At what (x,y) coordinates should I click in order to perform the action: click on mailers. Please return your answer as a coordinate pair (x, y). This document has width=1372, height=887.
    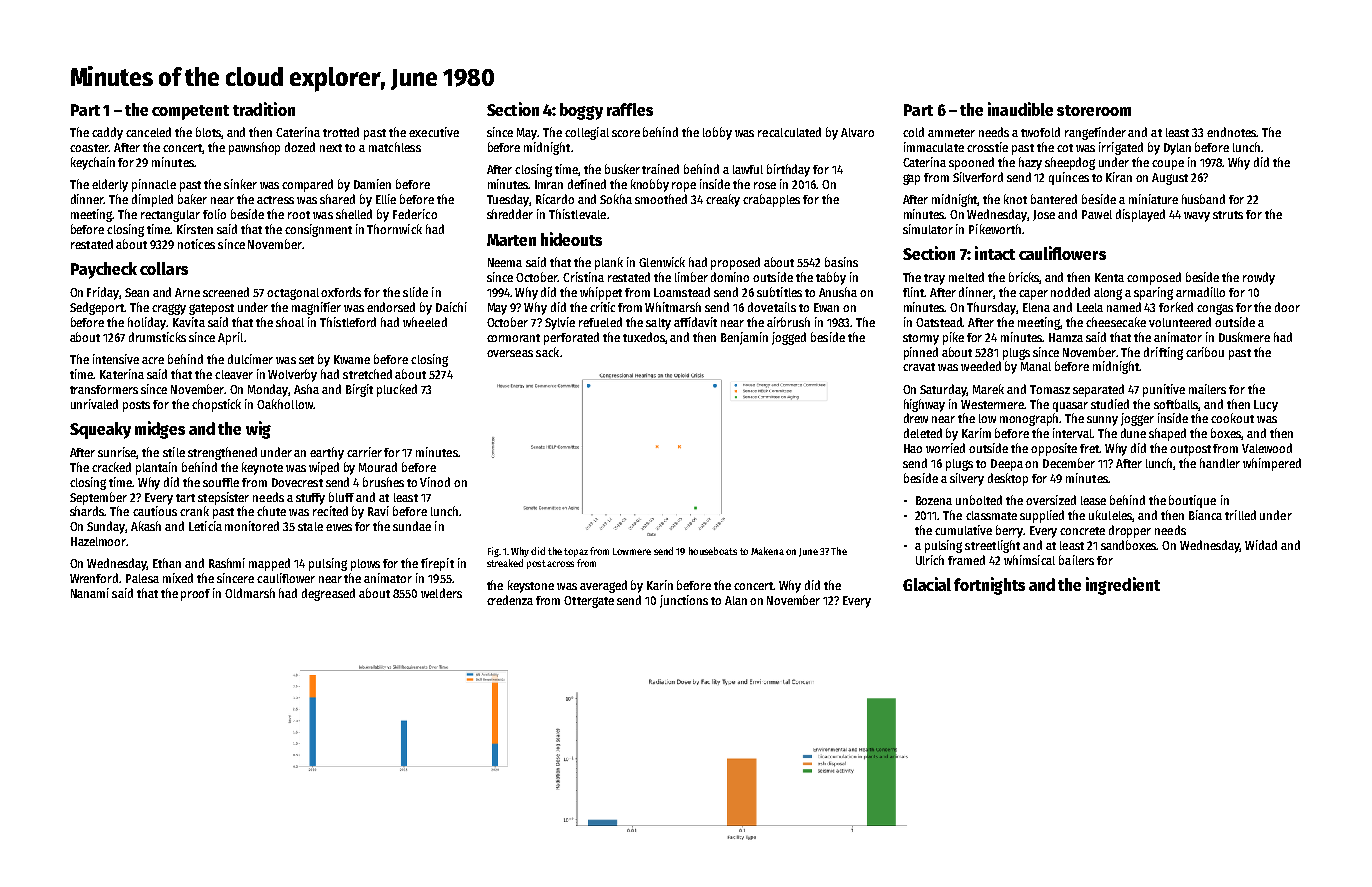
    Looking at the image, I should click on (1207, 389).
